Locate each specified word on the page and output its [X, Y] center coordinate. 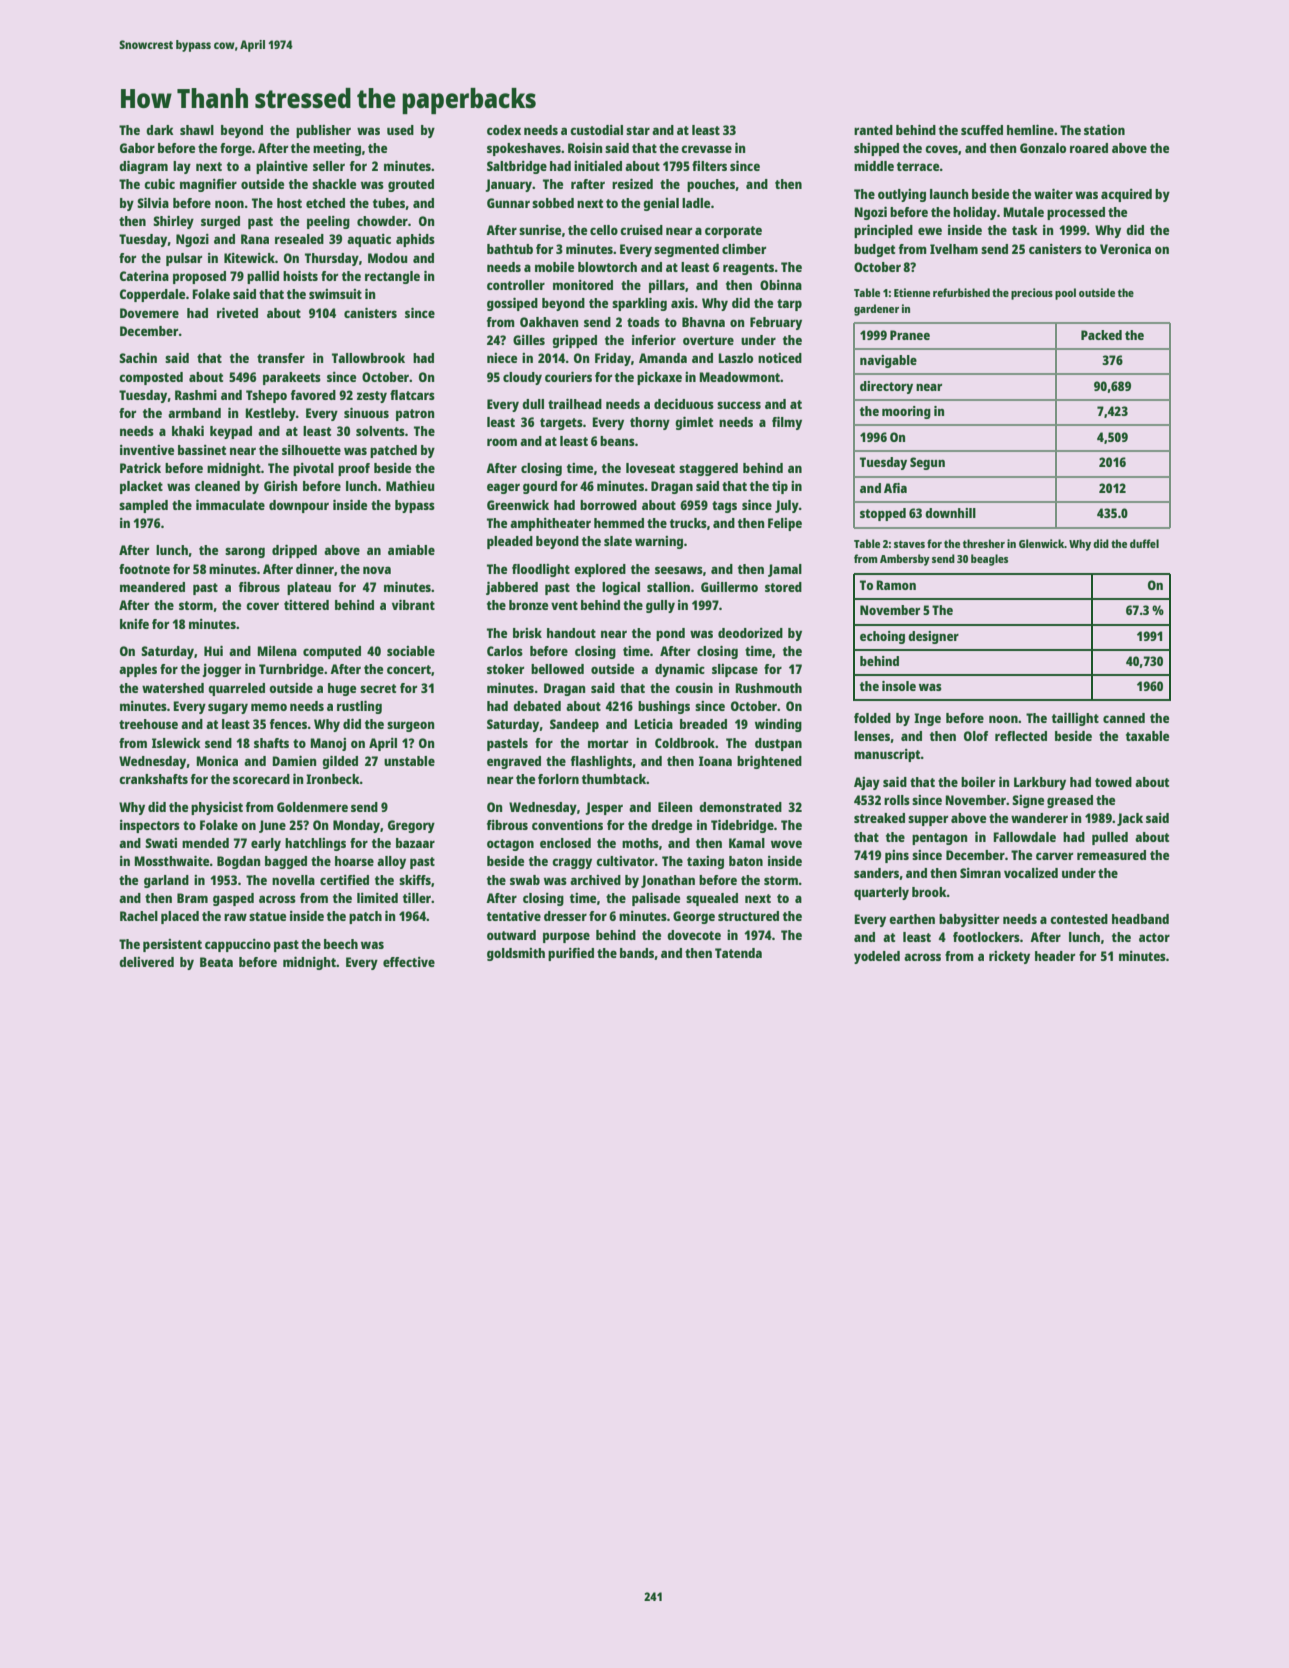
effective [409, 962]
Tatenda [738, 953]
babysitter [969, 920]
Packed [1101, 335]
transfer [281, 358]
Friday [613, 359]
